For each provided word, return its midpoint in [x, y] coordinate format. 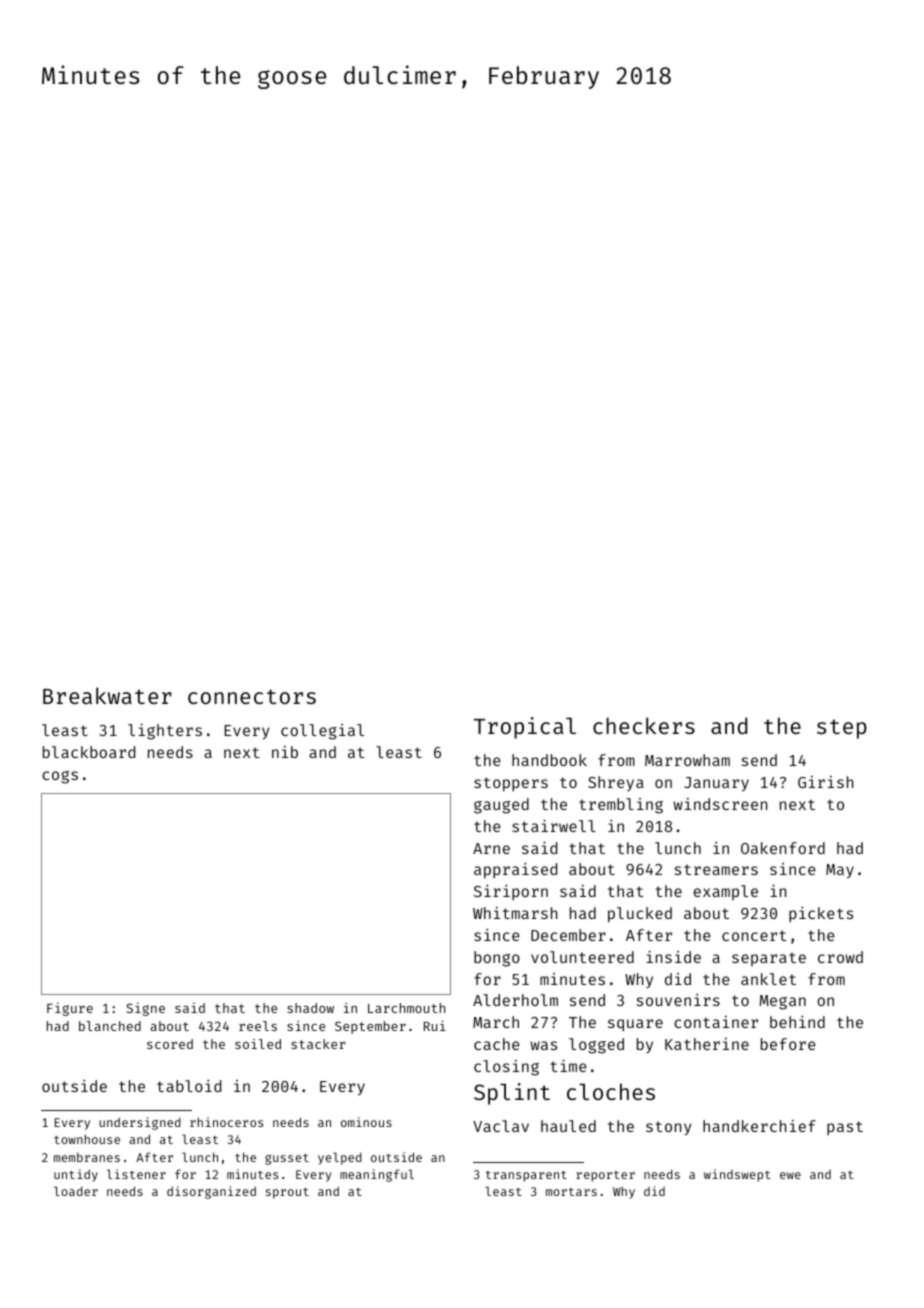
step [842, 729]
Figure [70, 1009]
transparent [526, 1176]
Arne [491, 848]
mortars [571, 1192]
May [840, 871]
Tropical [525, 728]
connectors [252, 696]
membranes [87, 1157]
